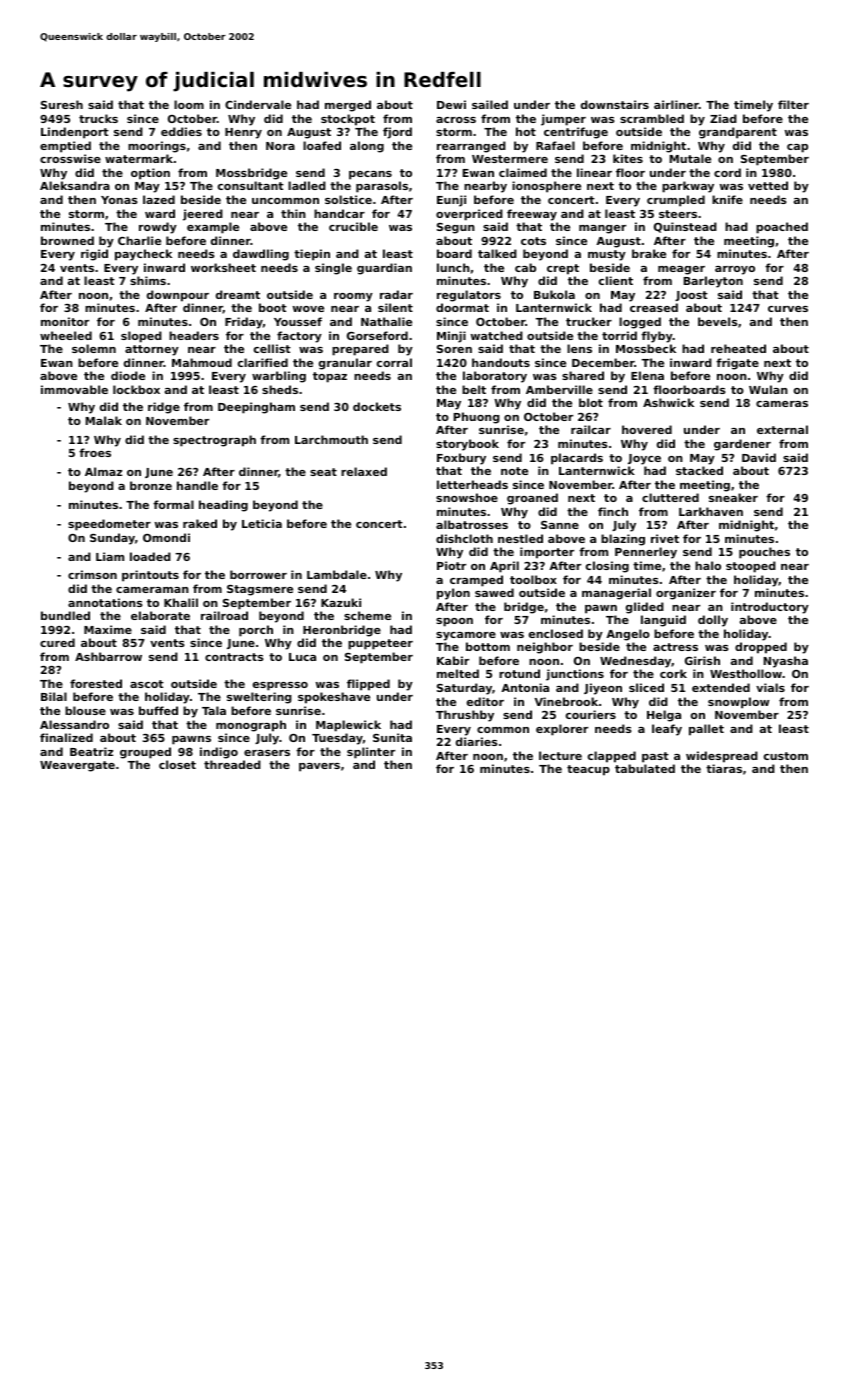  What do you see at coordinates (214, 441) in the image?
I see `spectrograph` at bounding box center [214, 441].
